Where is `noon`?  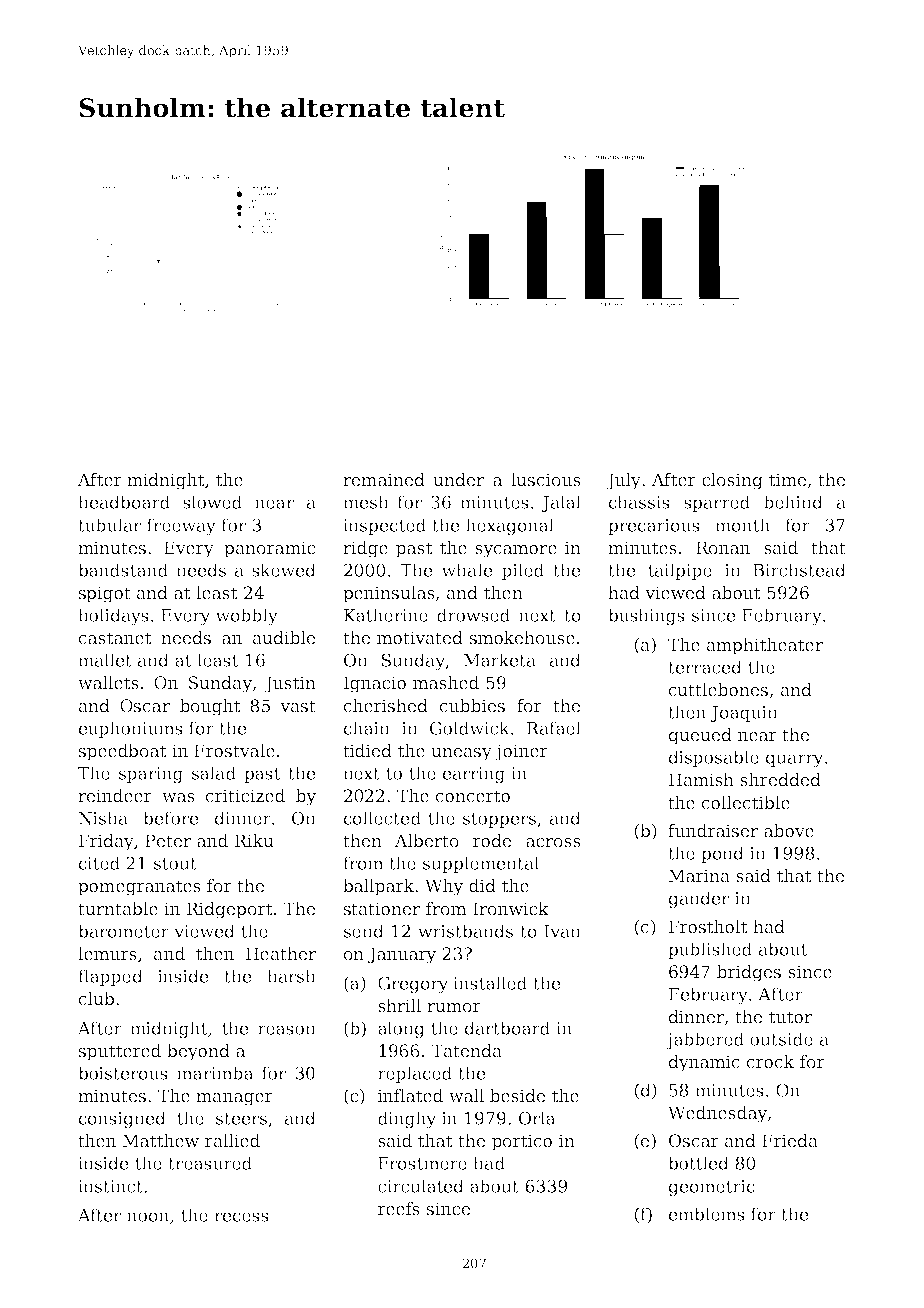 noon is located at coordinates (148, 1217).
